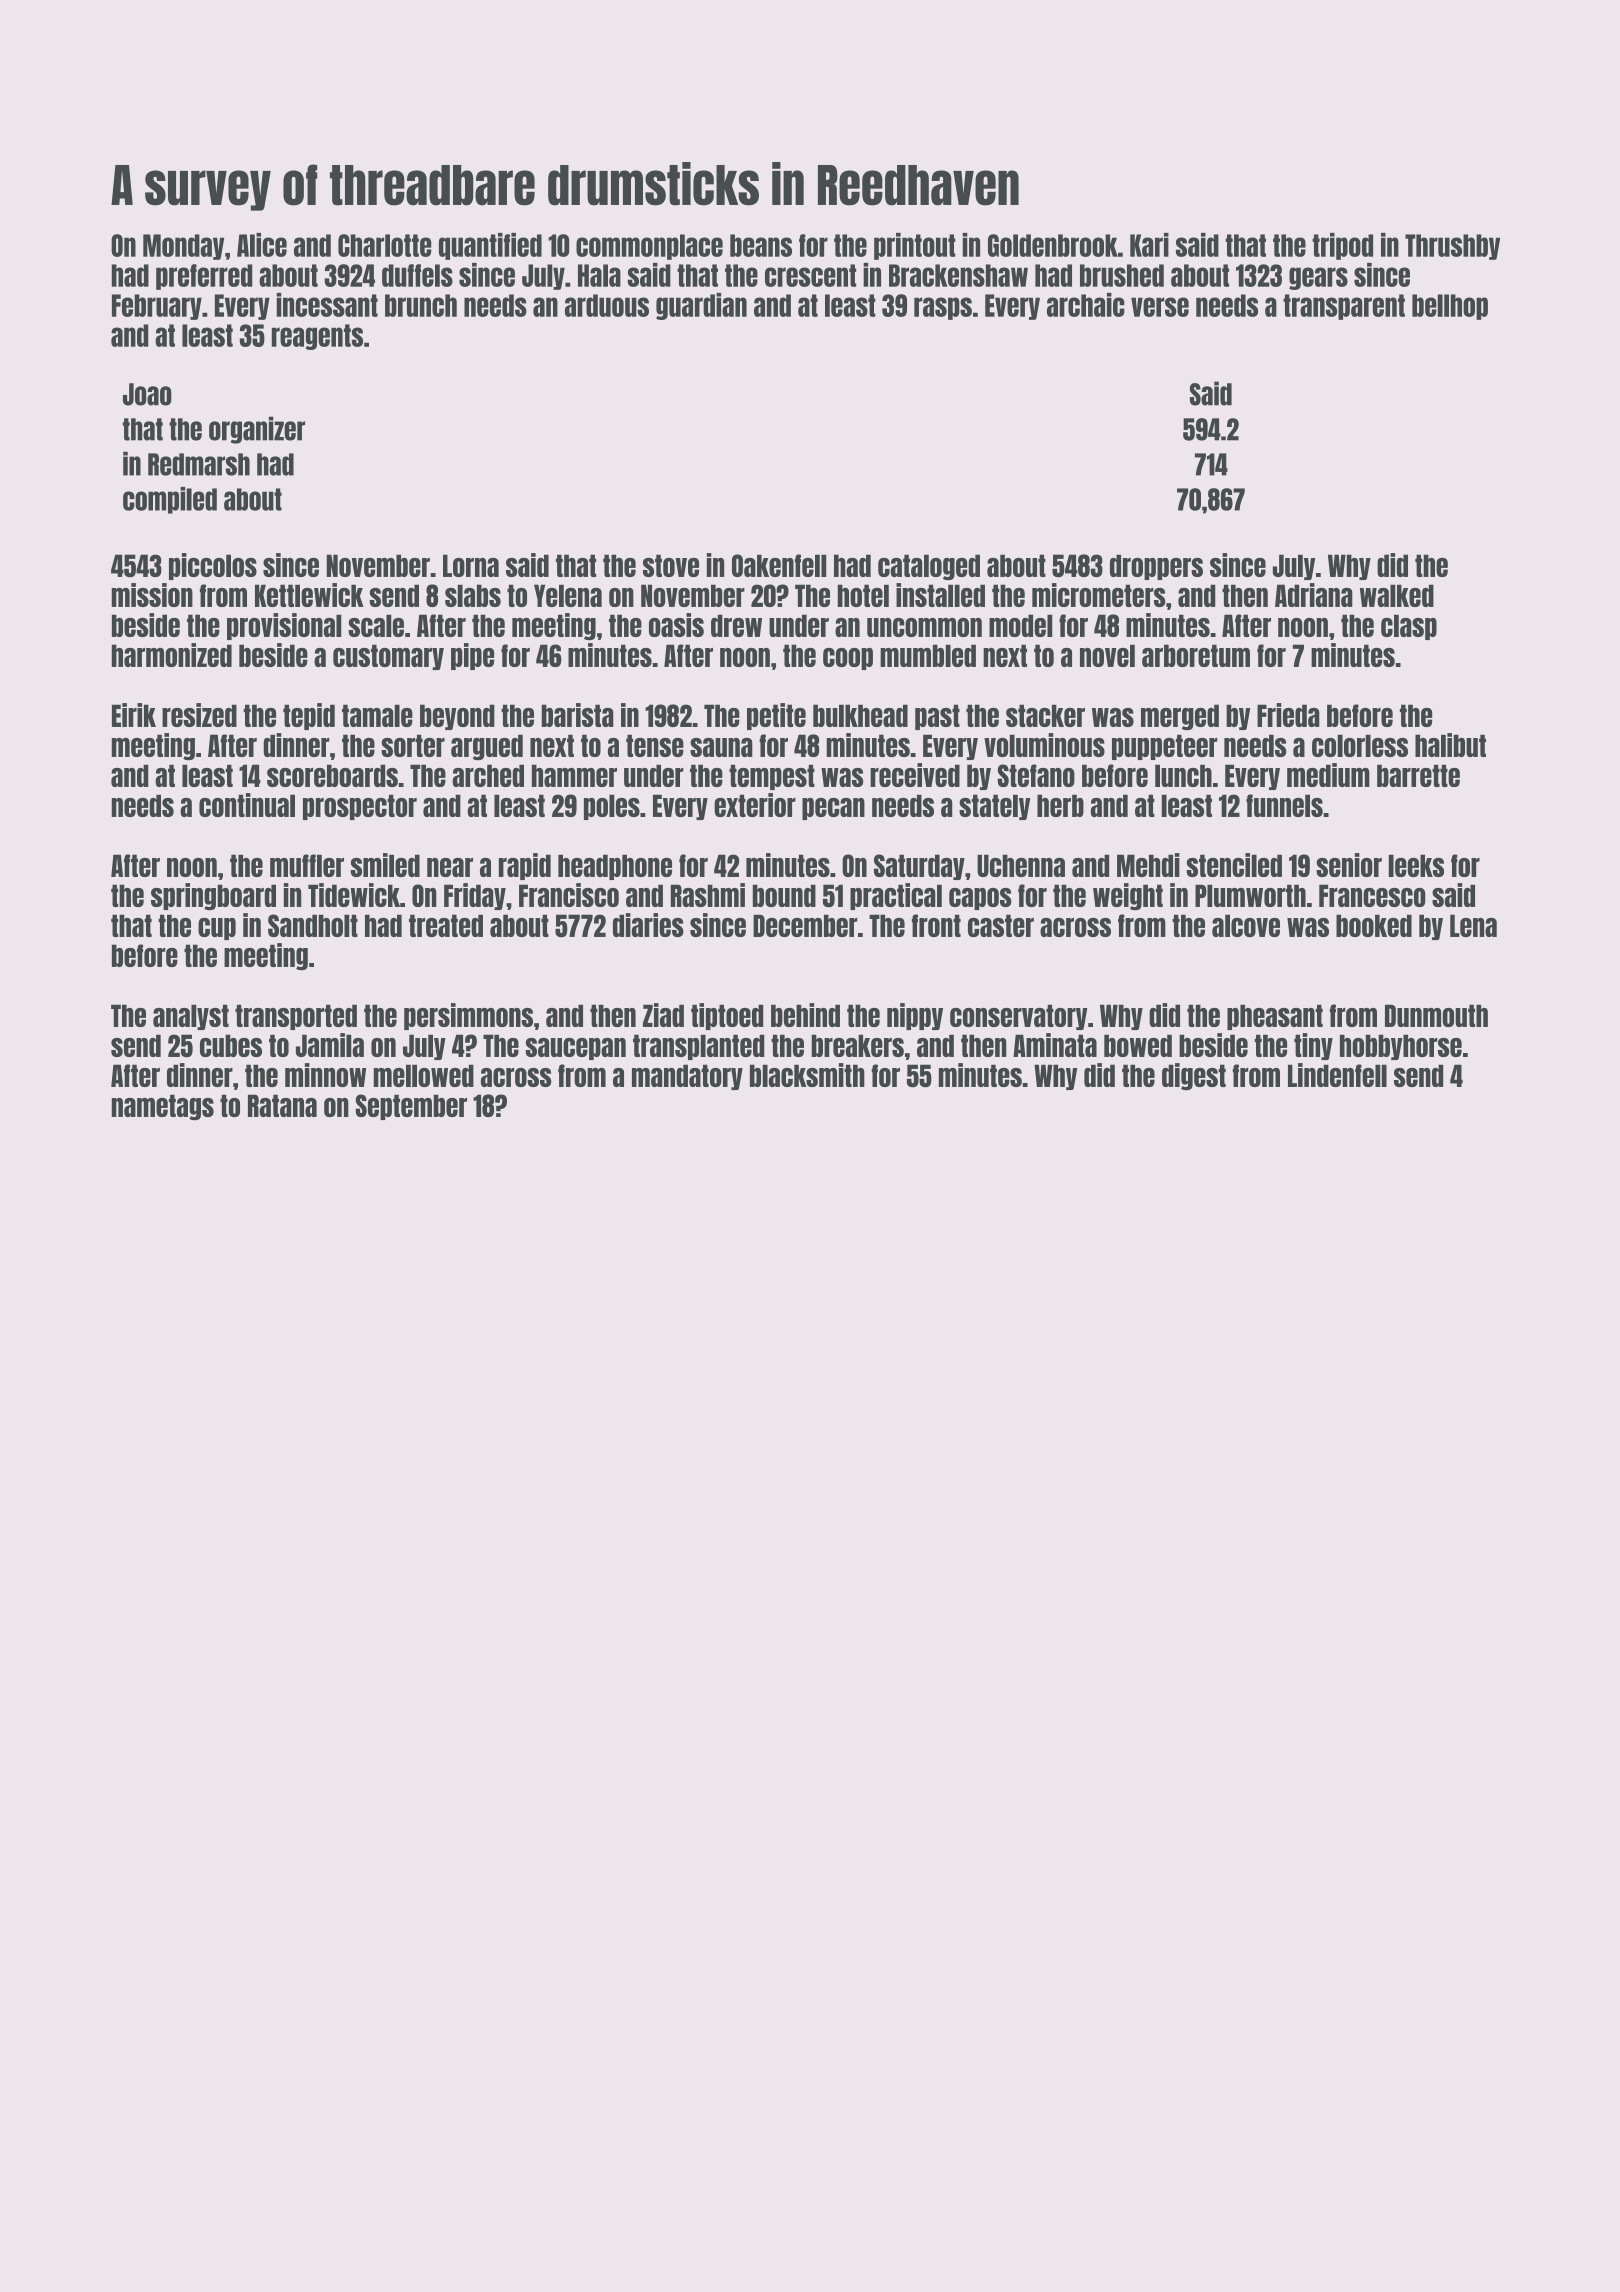  What do you see at coordinates (1149, 245) in the page?
I see `Kari` at bounding box center [1149, 245].
